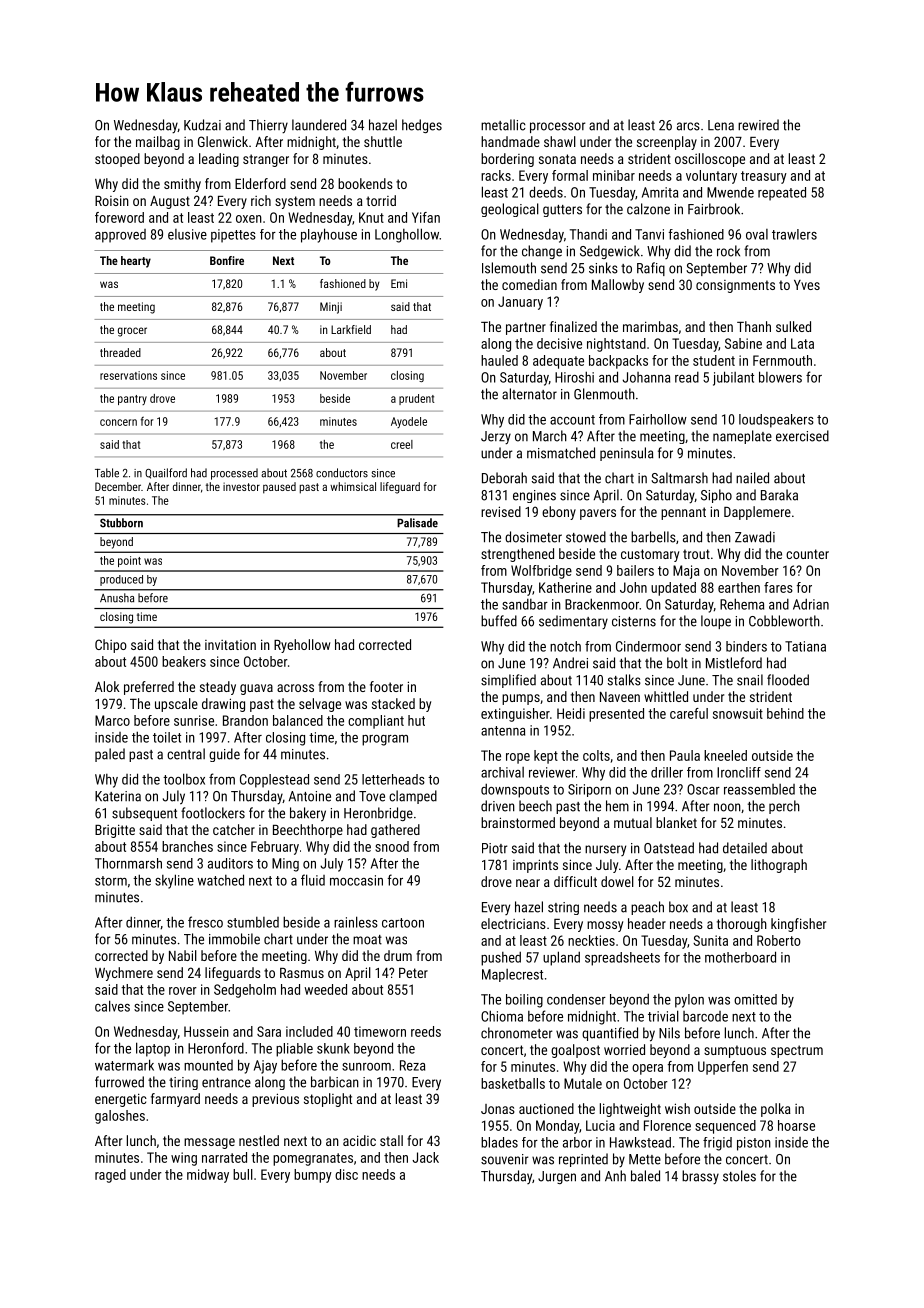  I want to click on midway, so click(208, 1176).
